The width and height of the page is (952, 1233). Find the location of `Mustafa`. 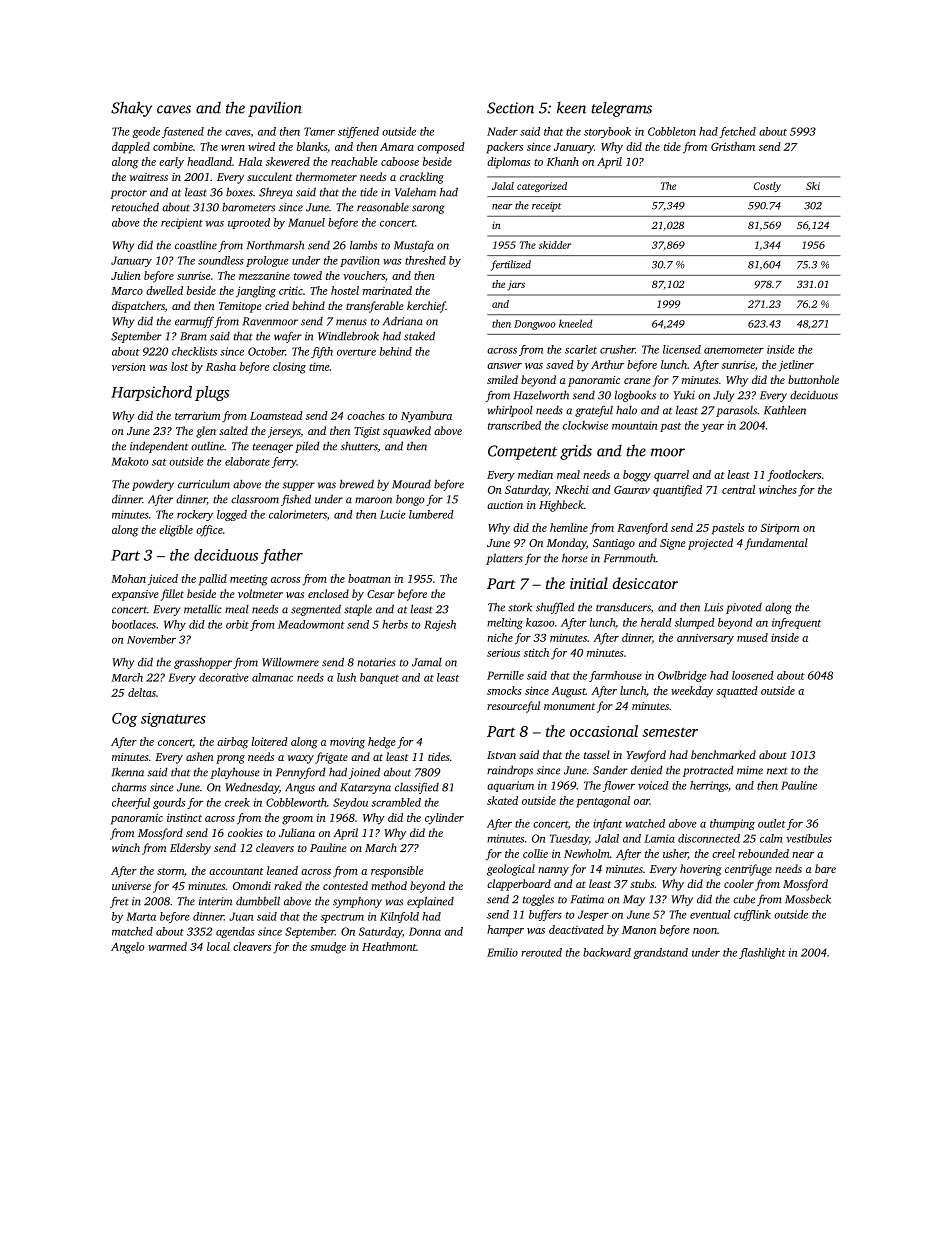

Mustafa is located at coordinates (414, 246).
